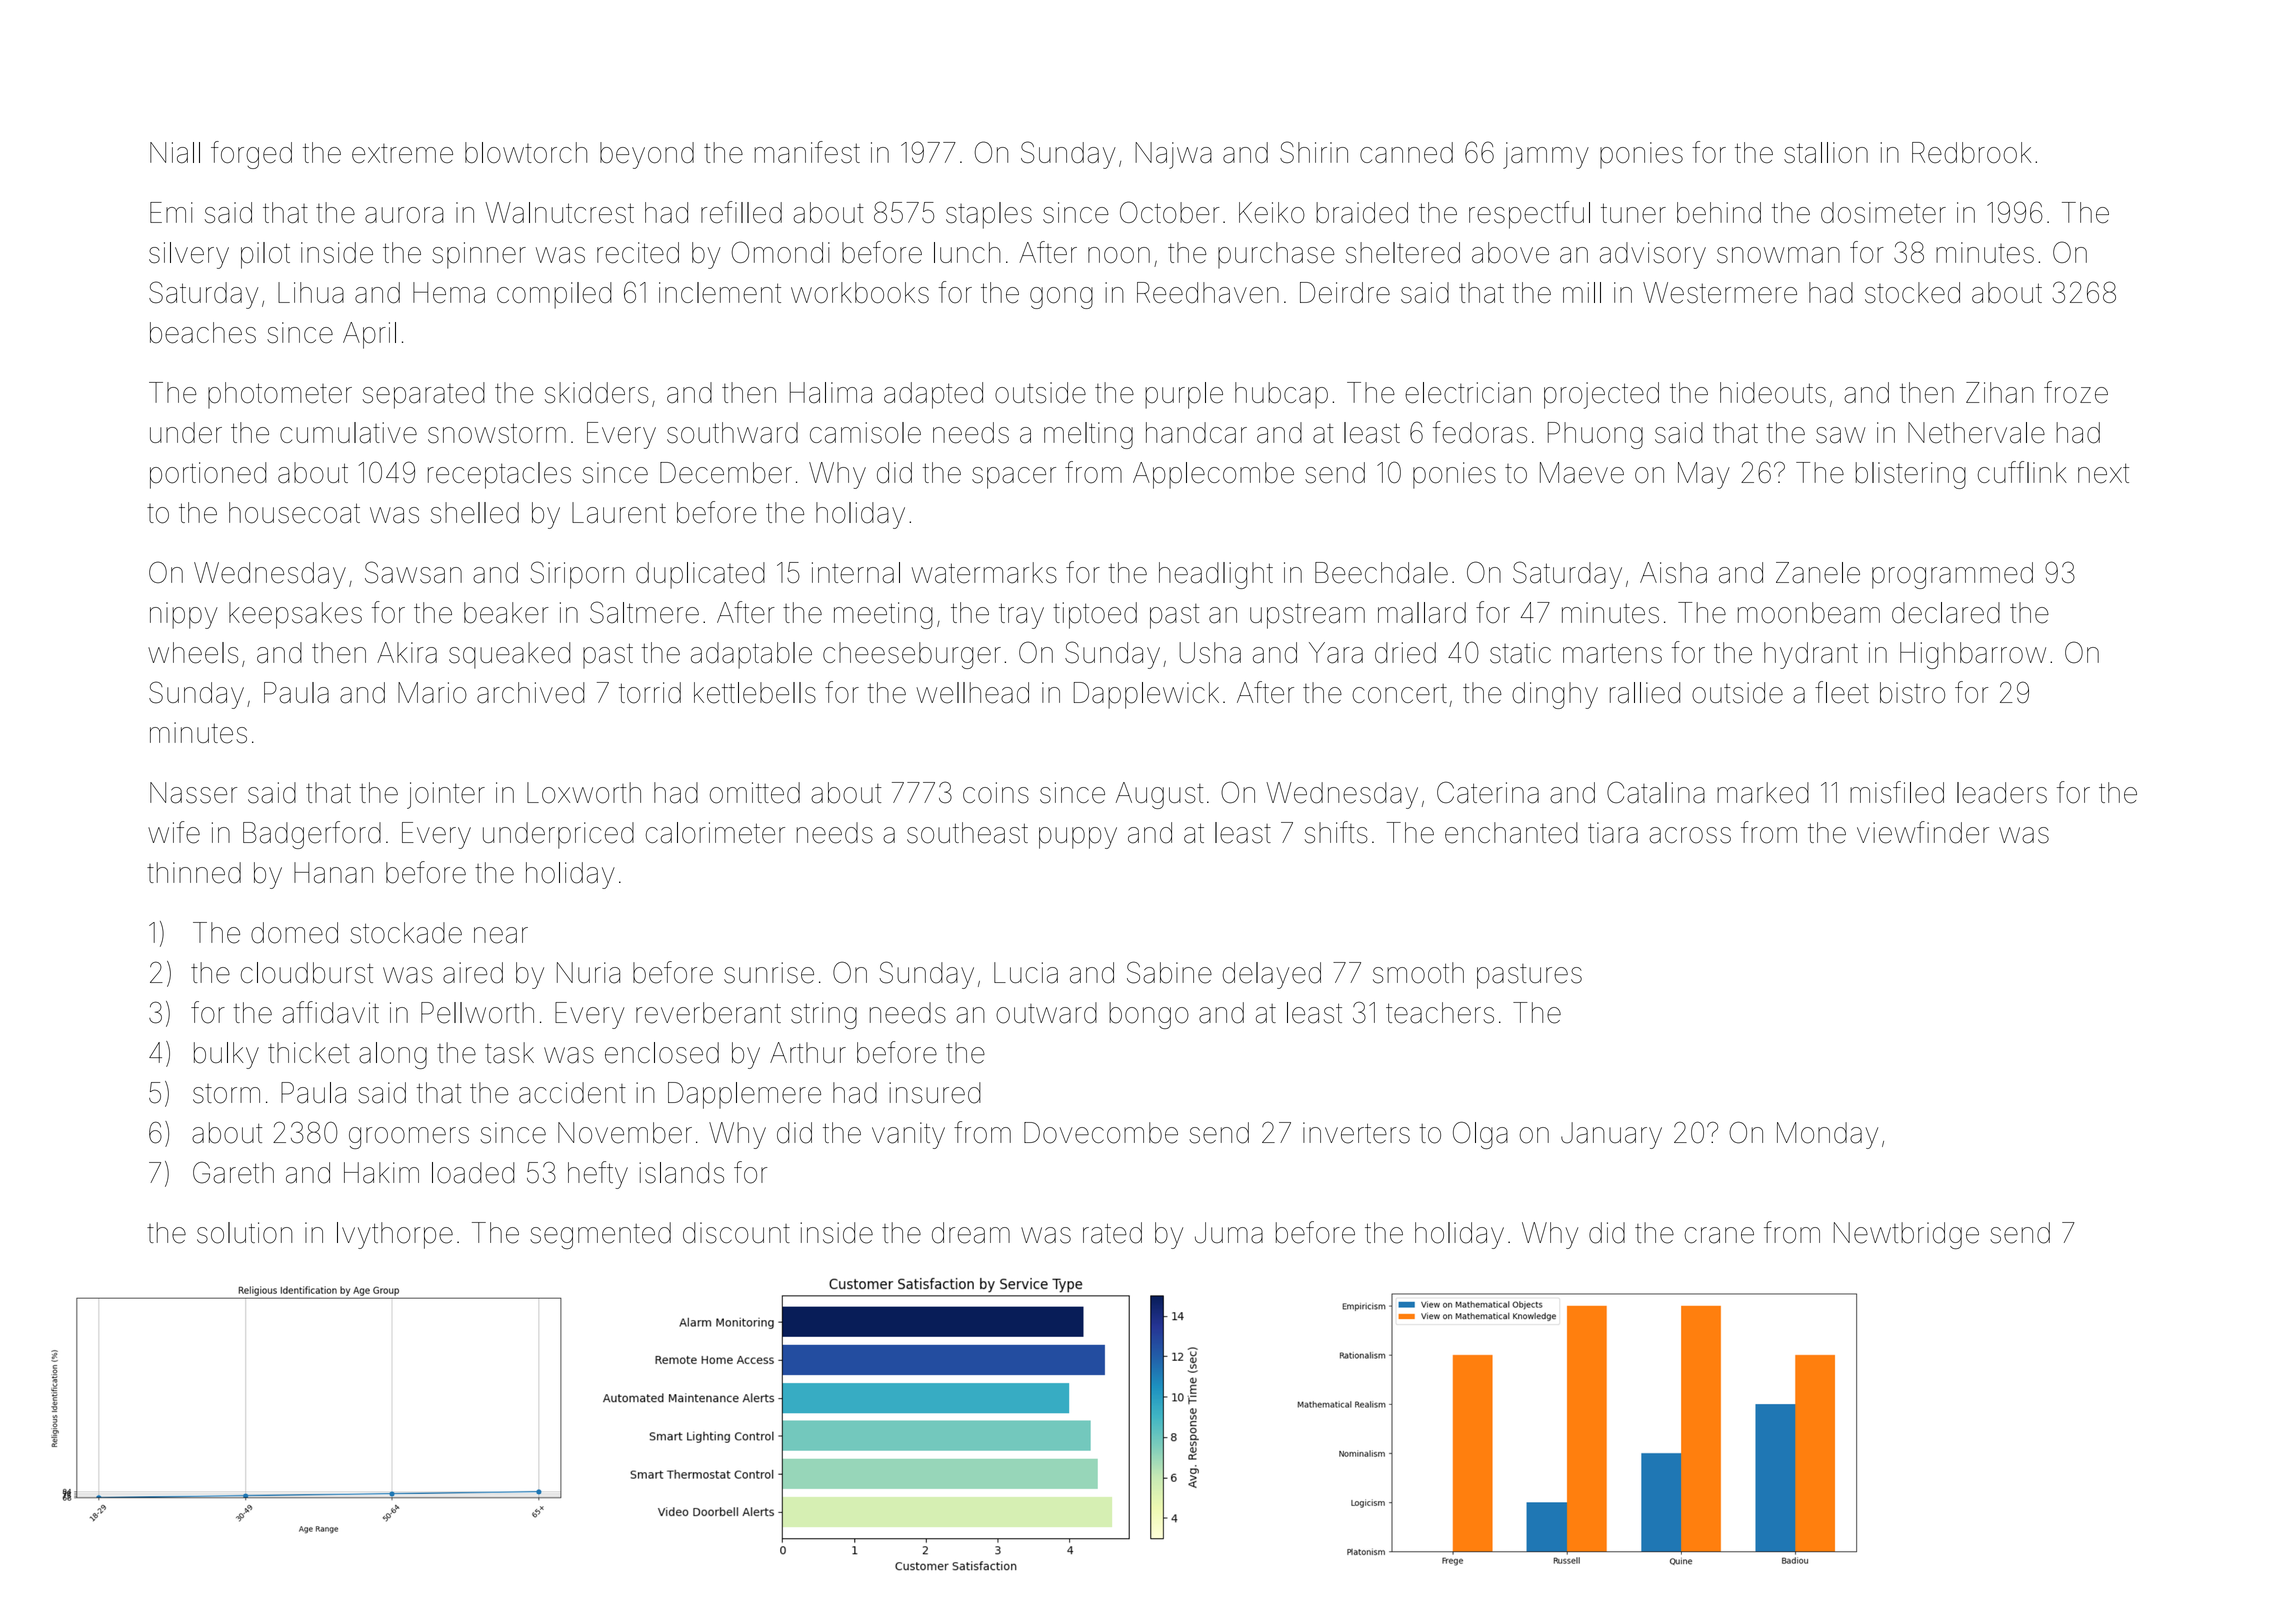 Image resolution: width=2292 pixels, height=1620 pixels. What do you see at coordinates (526, 153) in the image?
I see `blowtorch` at bounding box center [526, 153].
